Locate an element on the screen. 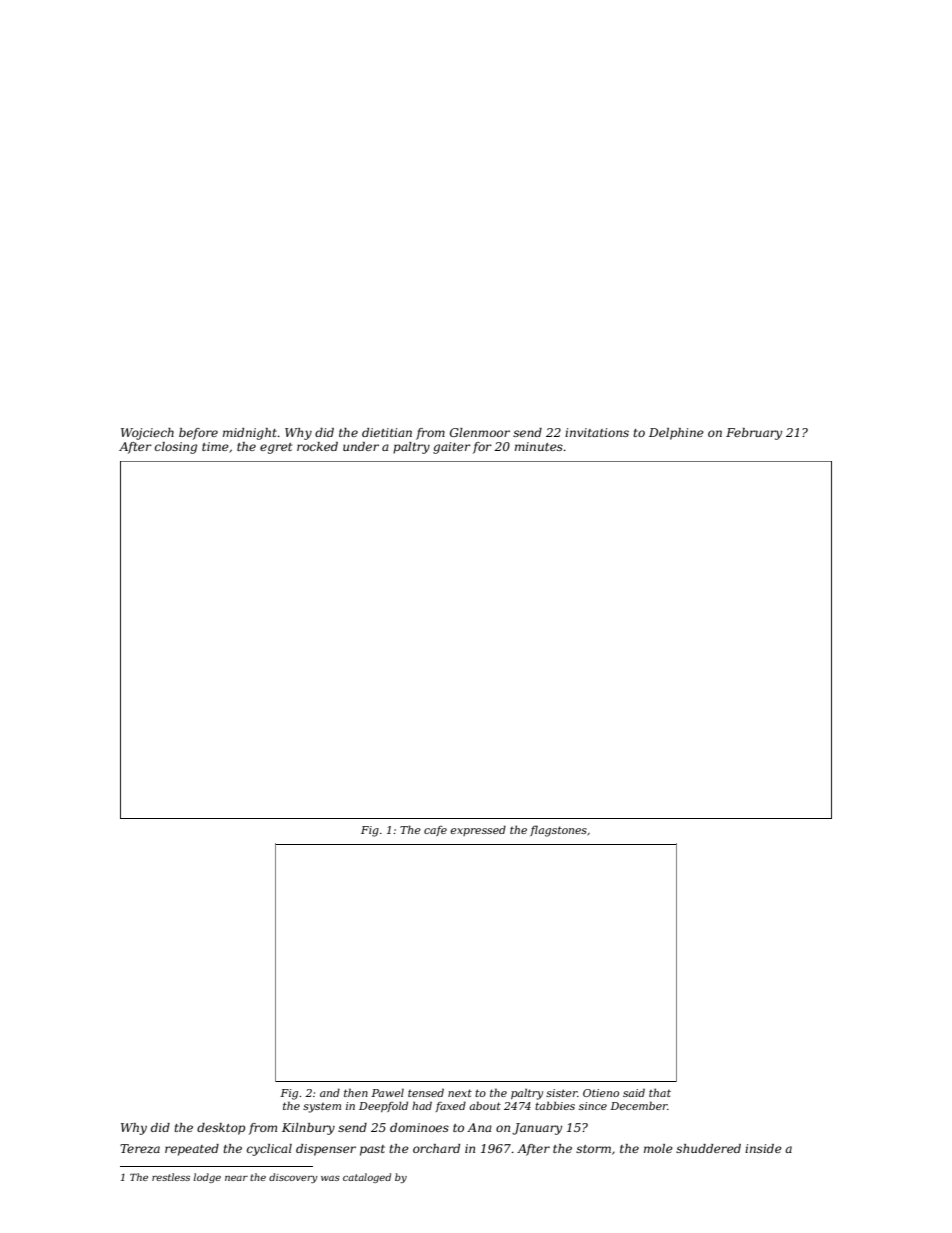  closing is located at coordinates (176, 448).
